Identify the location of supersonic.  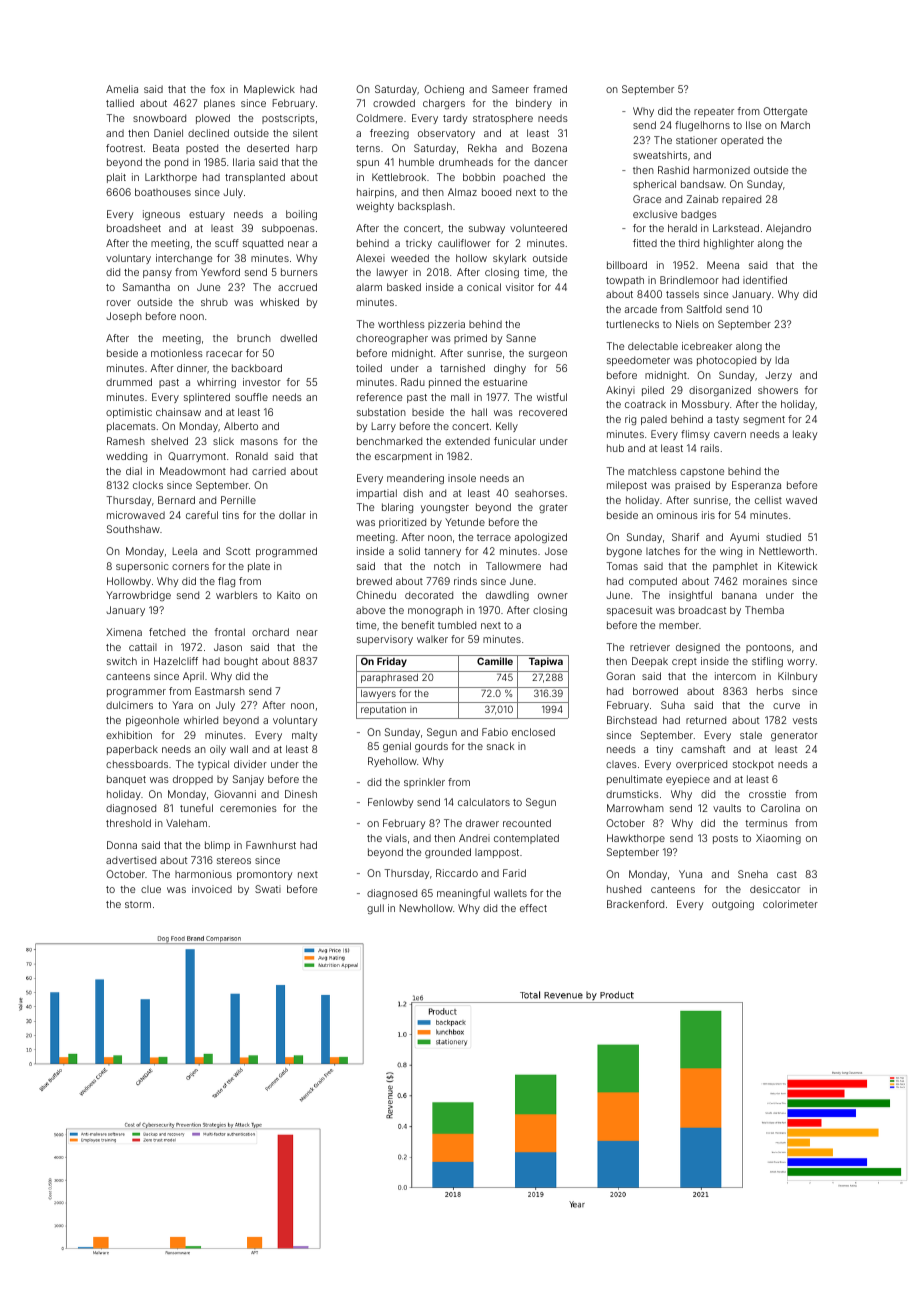
(142, 567).
